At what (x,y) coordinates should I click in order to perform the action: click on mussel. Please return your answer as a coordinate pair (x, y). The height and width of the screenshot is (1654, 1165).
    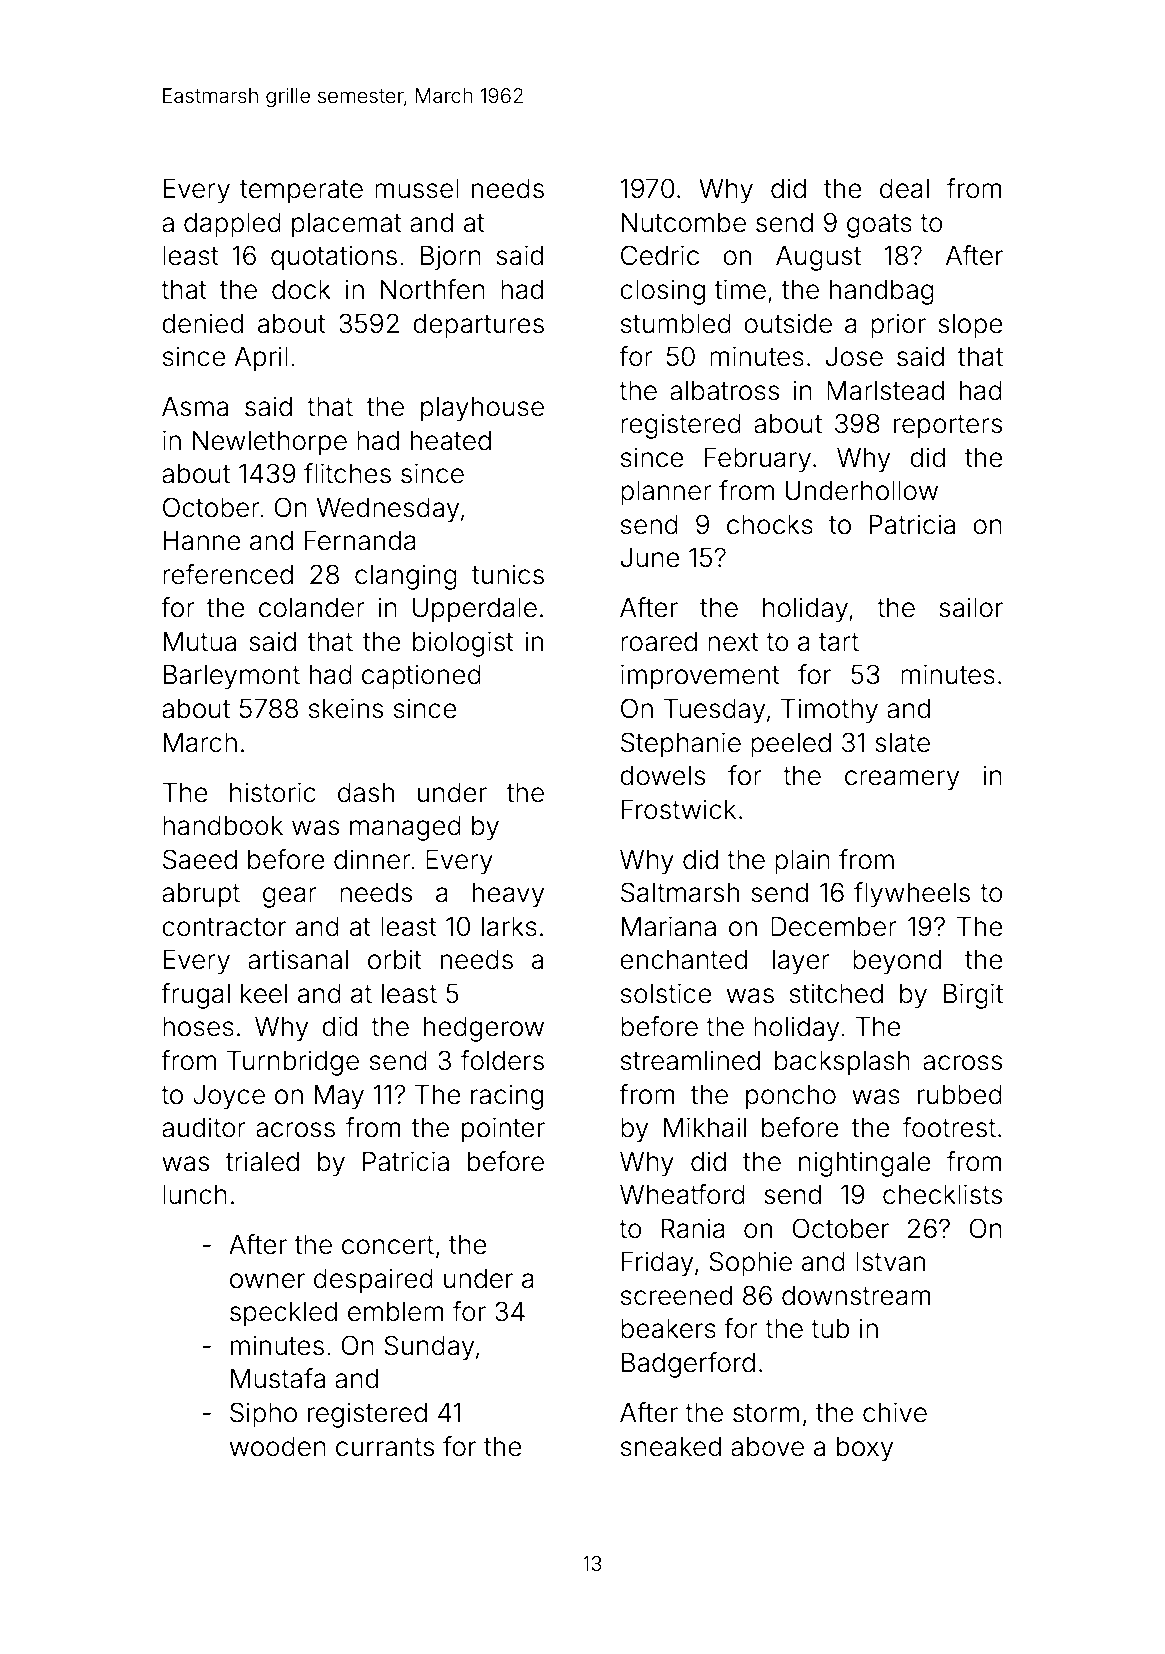
    Looking at the image, I should click on (417, 189).
